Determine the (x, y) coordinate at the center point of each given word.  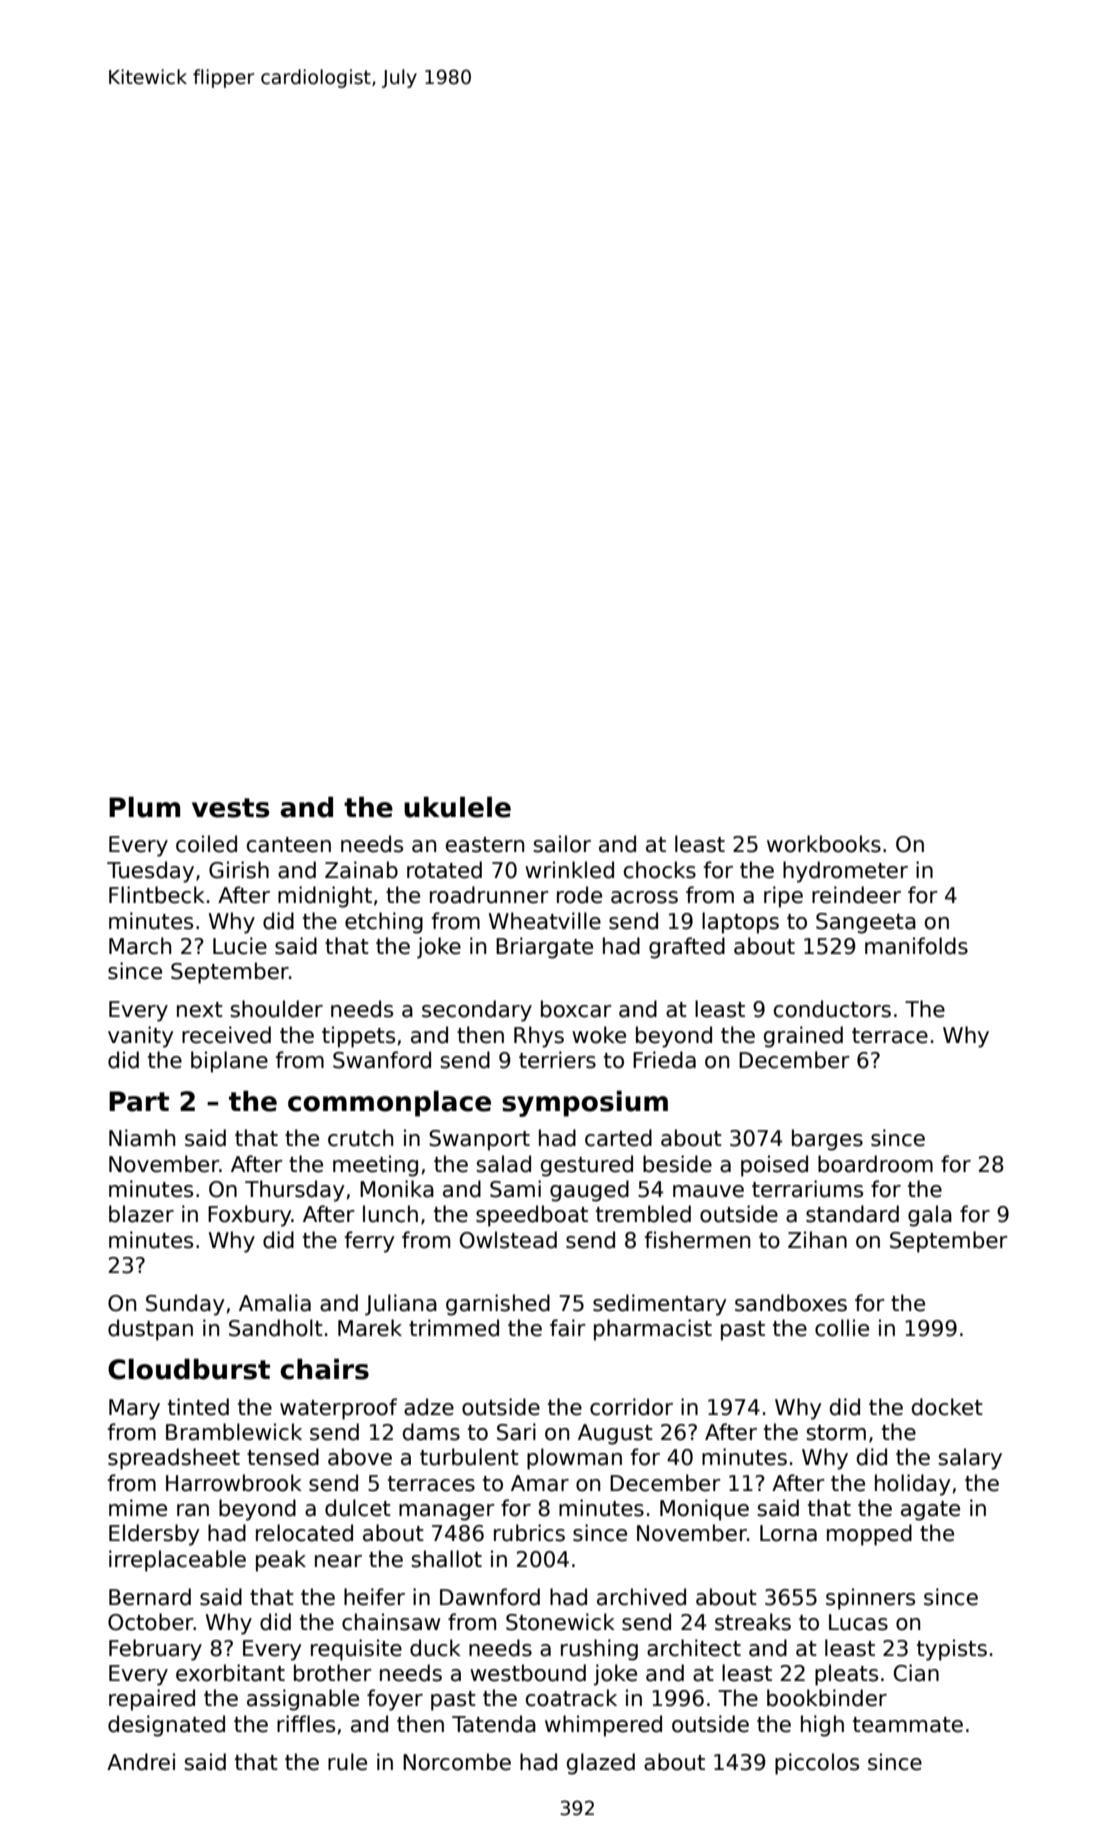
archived (641, 1597)
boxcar (576, 1009)
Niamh (142, 1138)
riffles (306, 1724)
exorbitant (230, 1673)
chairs (324, 1369)
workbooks (824, 844)
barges (827, 1140)
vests (230, 808)
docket (947, 1407)
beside (677, 1164)
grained (803, 1037)
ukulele (457, 807)
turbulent (469, 1457)
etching (384, 923)
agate (930, 1511)
